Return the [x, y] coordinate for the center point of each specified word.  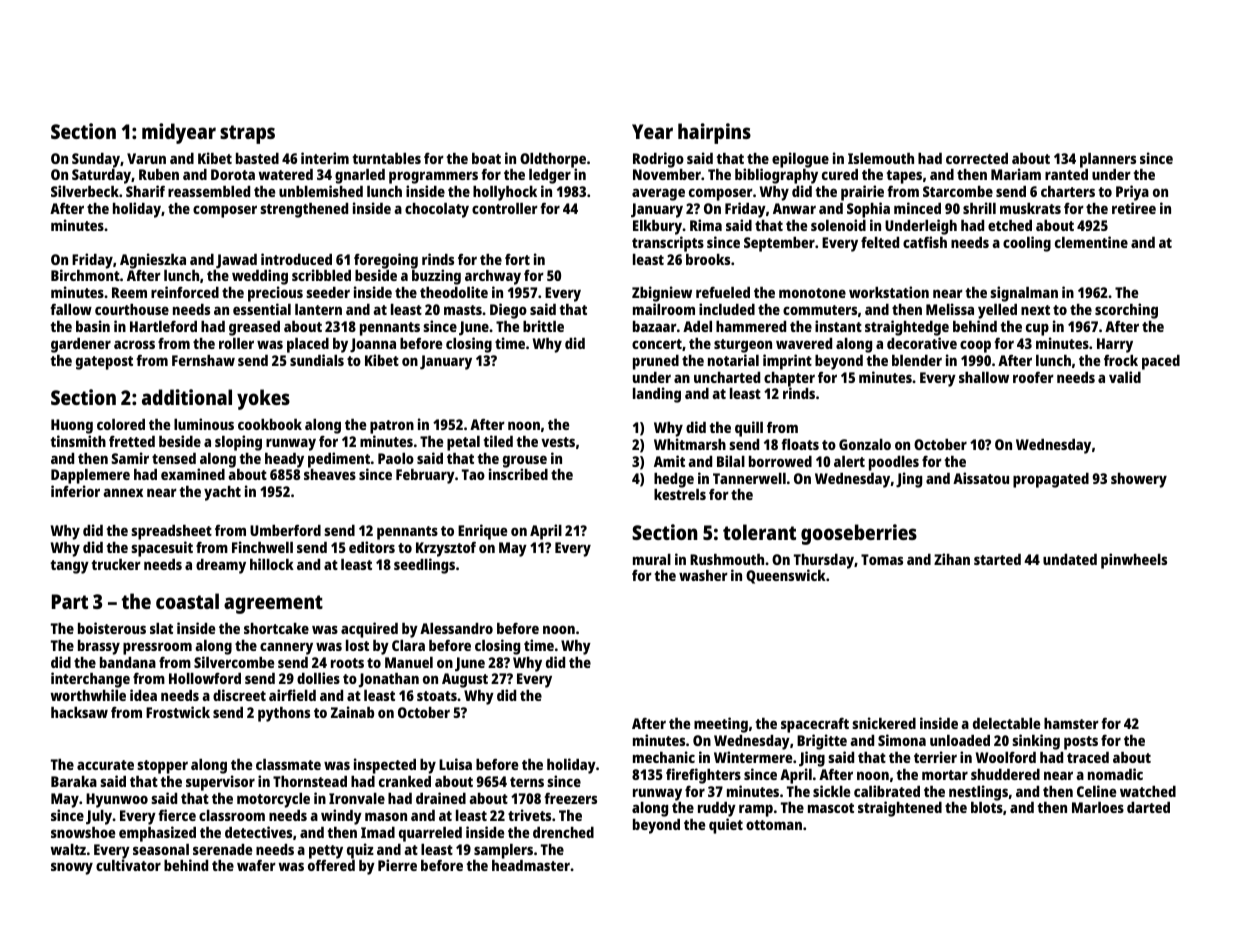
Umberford [285, 530]
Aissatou [981, 478]
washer [703, 575]
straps [247, 134]
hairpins [714, 133]
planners [1108, 160]
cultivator [128, 865]
